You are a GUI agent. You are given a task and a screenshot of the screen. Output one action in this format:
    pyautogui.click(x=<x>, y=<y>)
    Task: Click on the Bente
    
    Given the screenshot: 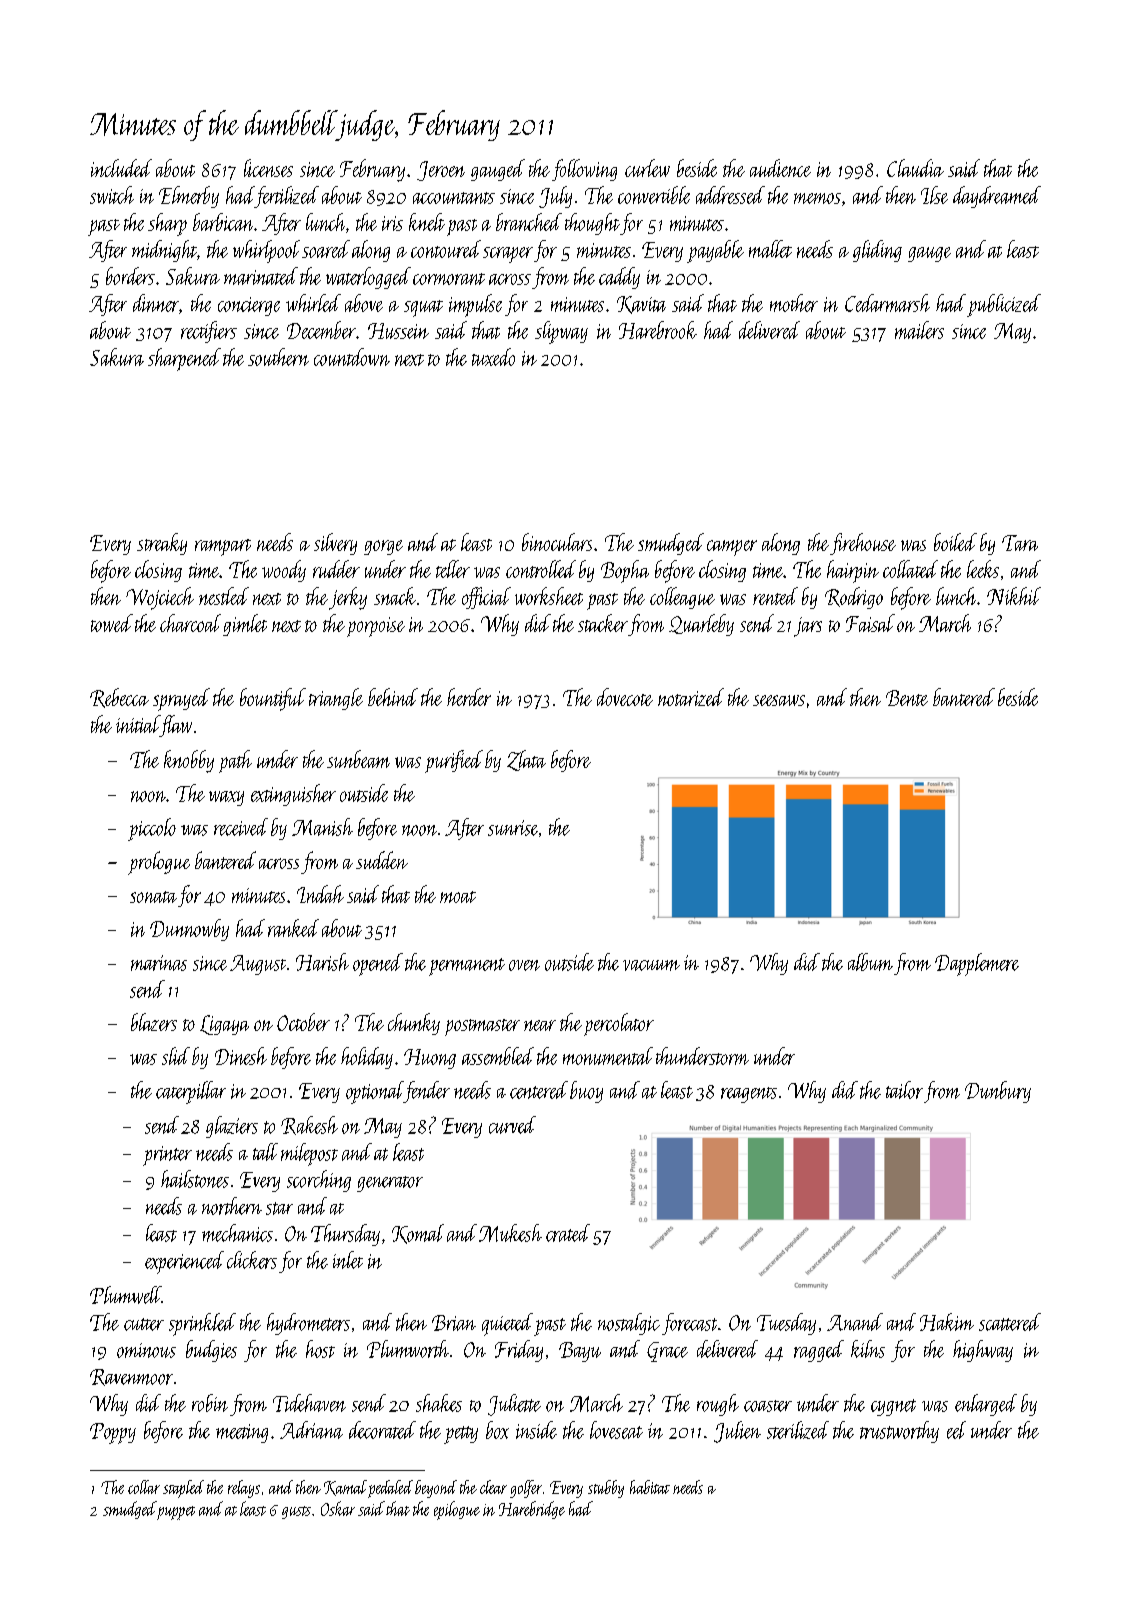 What is the action you would take?
    pyautogui.click(x=907, y=698)
